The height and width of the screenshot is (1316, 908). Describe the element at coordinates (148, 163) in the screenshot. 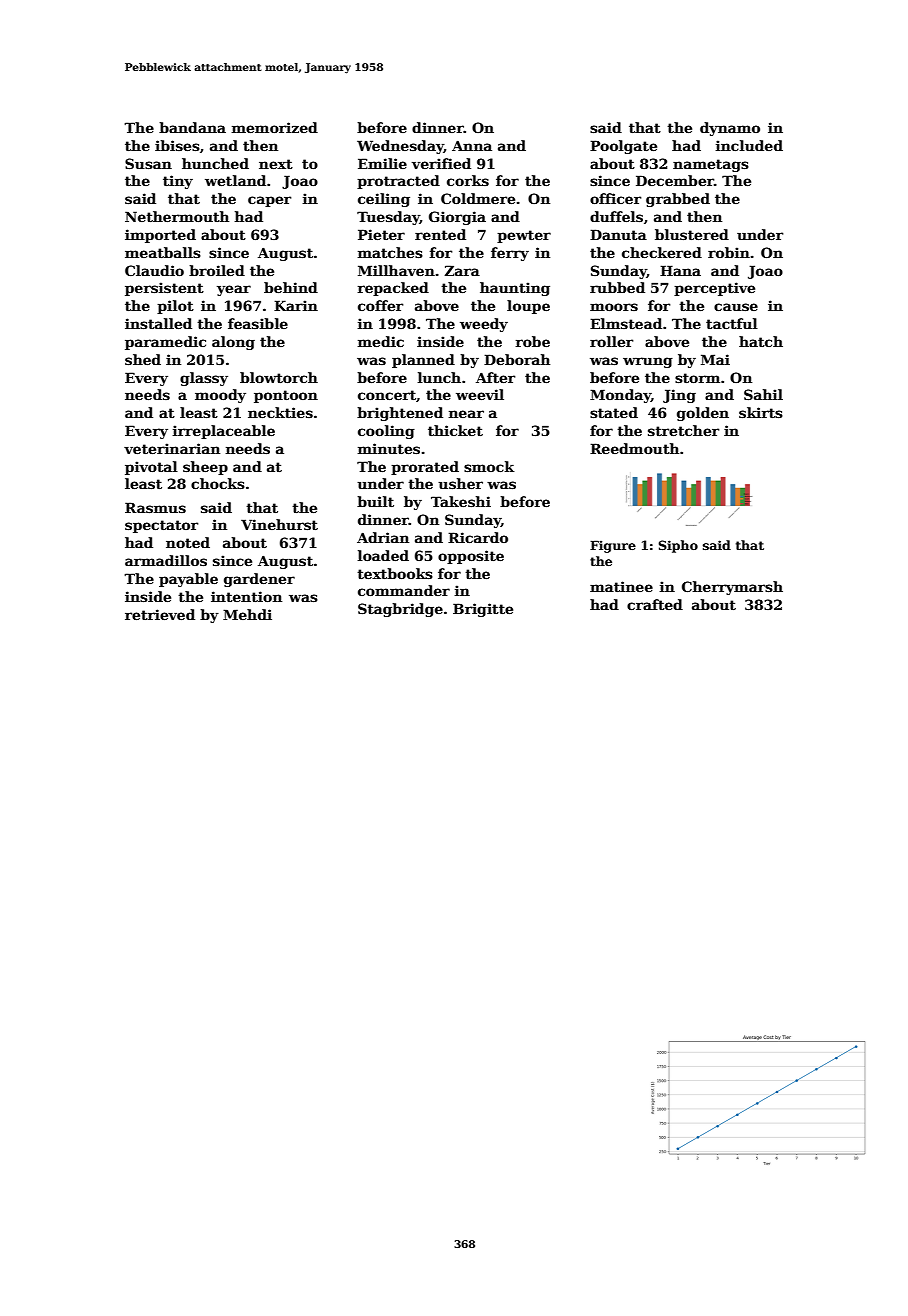

I see `Susan` at that location.
